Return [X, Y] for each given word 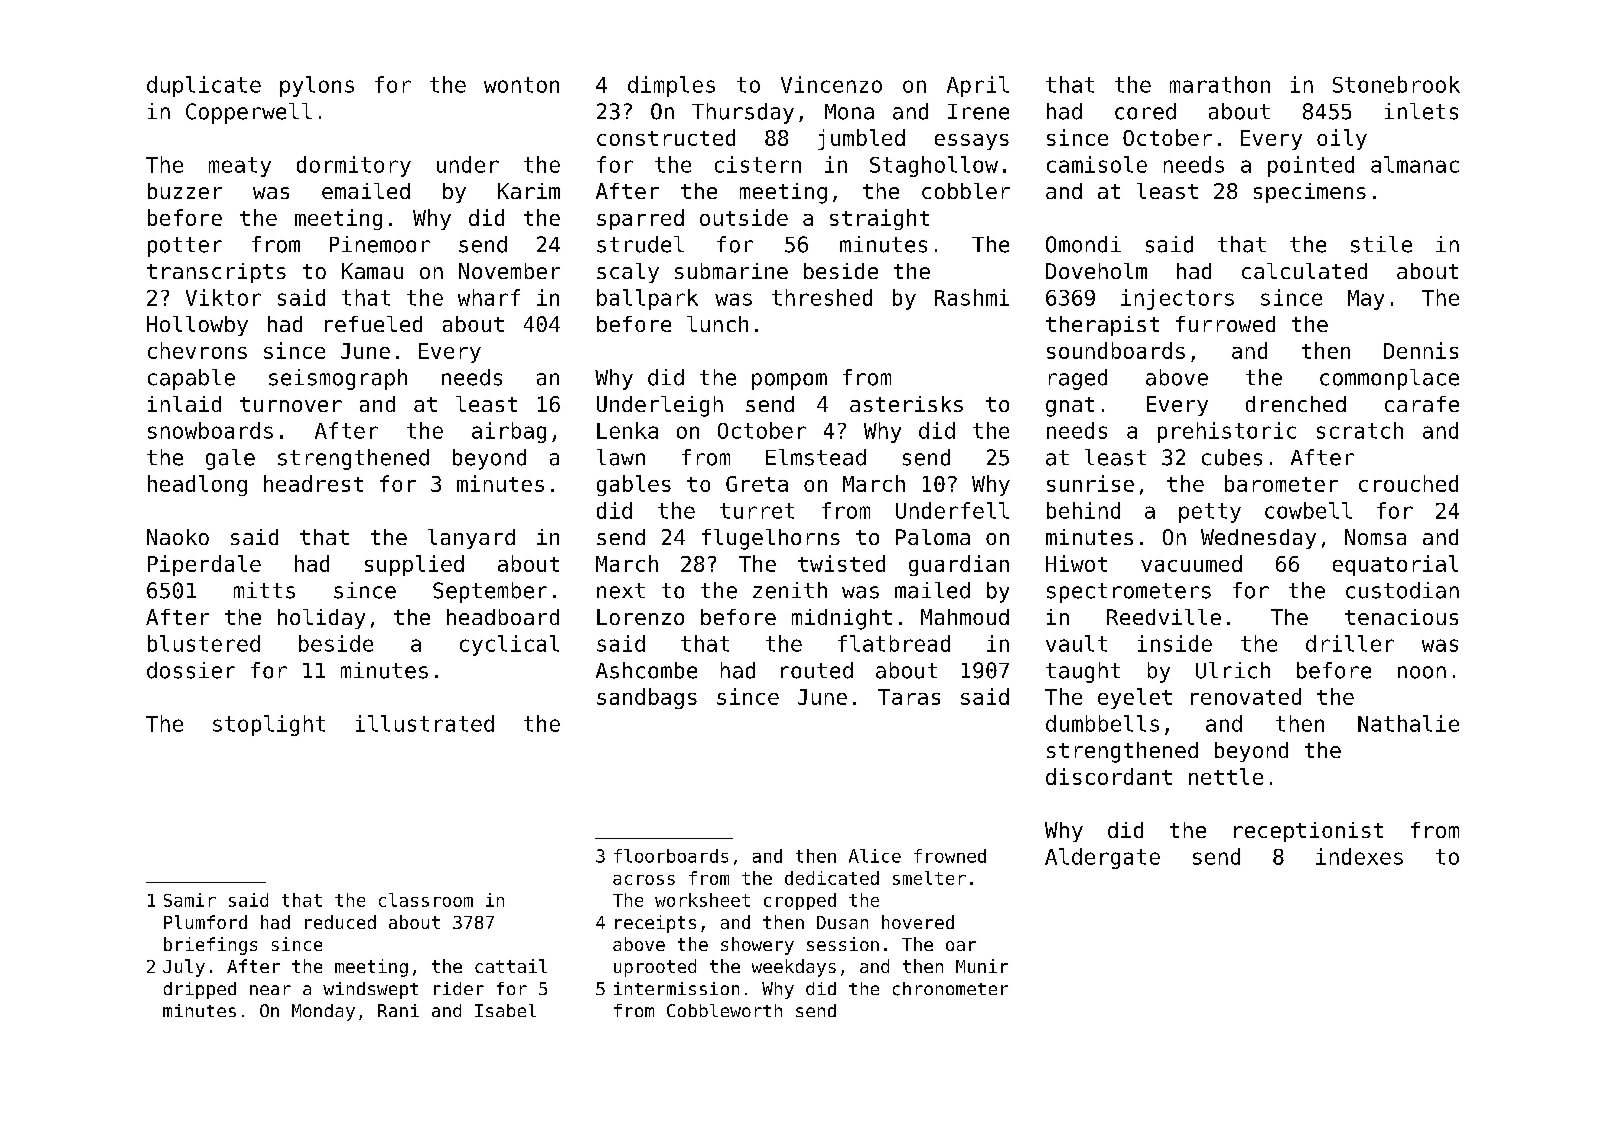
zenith [790, 590]
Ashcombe [646, 670]
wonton [521, 85]
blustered [204, 643]
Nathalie [1408, 723]
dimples [671, 86]
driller [1350, 643]
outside [744, 217]
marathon [1220, 84]
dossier [191, 670]
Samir [190, 900]
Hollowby [197, 326]
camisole [1097, 164]
